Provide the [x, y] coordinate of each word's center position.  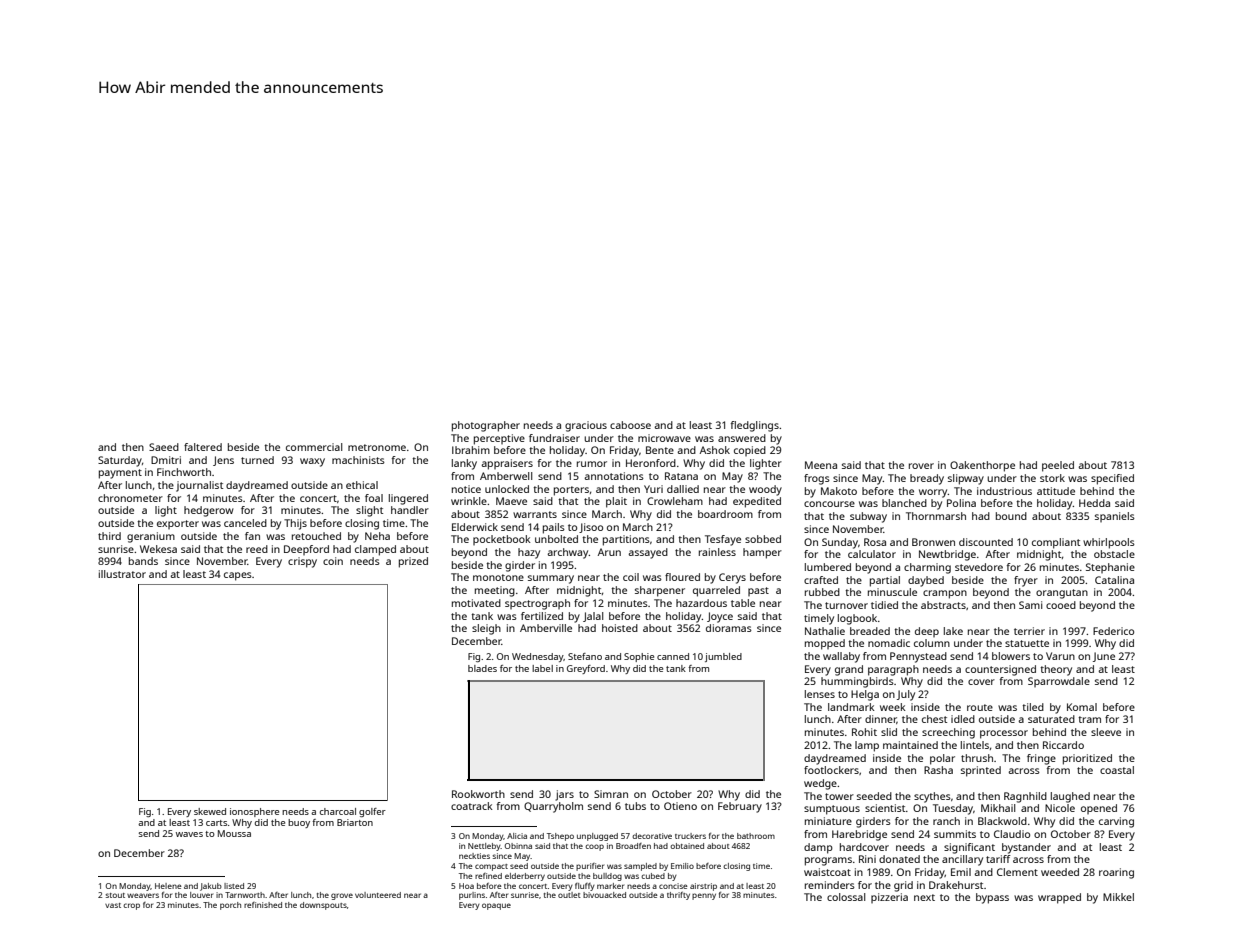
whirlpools [1109, 543]
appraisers [507, 464]
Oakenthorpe [982, 466]
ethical [362, 485]
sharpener [660, 591]
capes [238, 576]
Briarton [355, 822]
